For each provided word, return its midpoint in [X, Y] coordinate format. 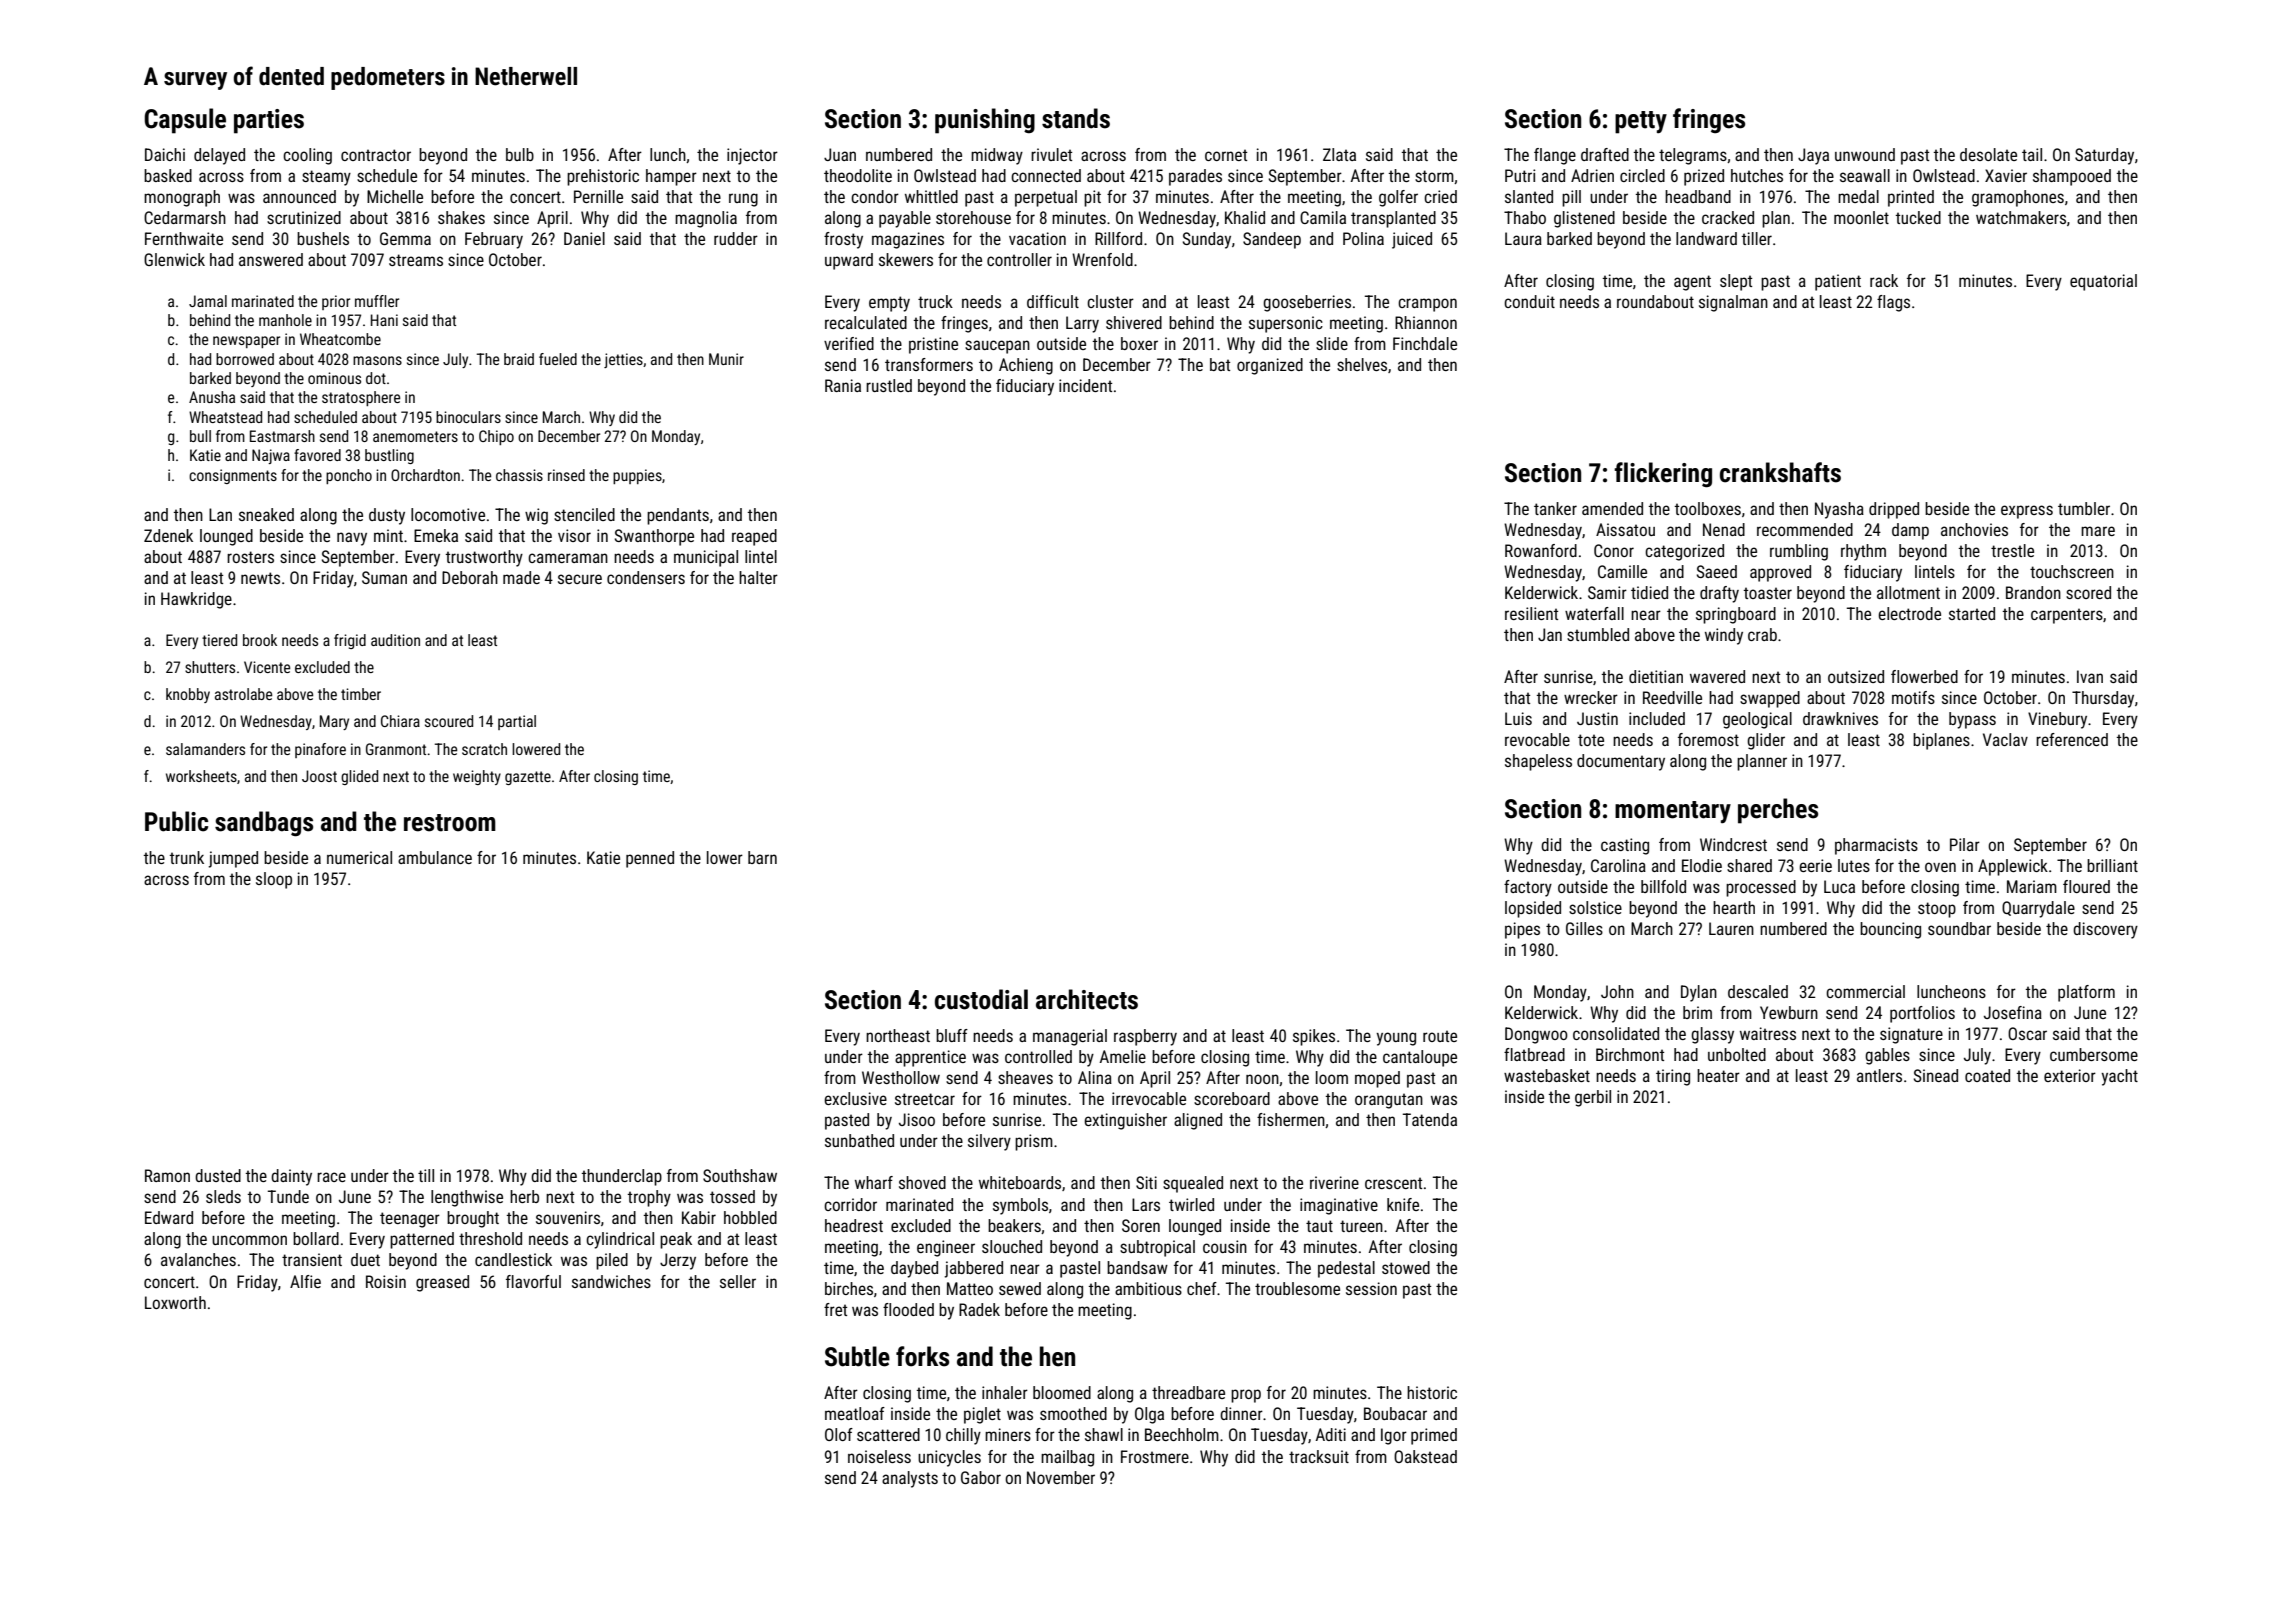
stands [1076, 118]
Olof [839, 1434]
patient [1838, 282]
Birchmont [1630, 1054]
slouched [1012, 1246]
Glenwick [174, 259]
